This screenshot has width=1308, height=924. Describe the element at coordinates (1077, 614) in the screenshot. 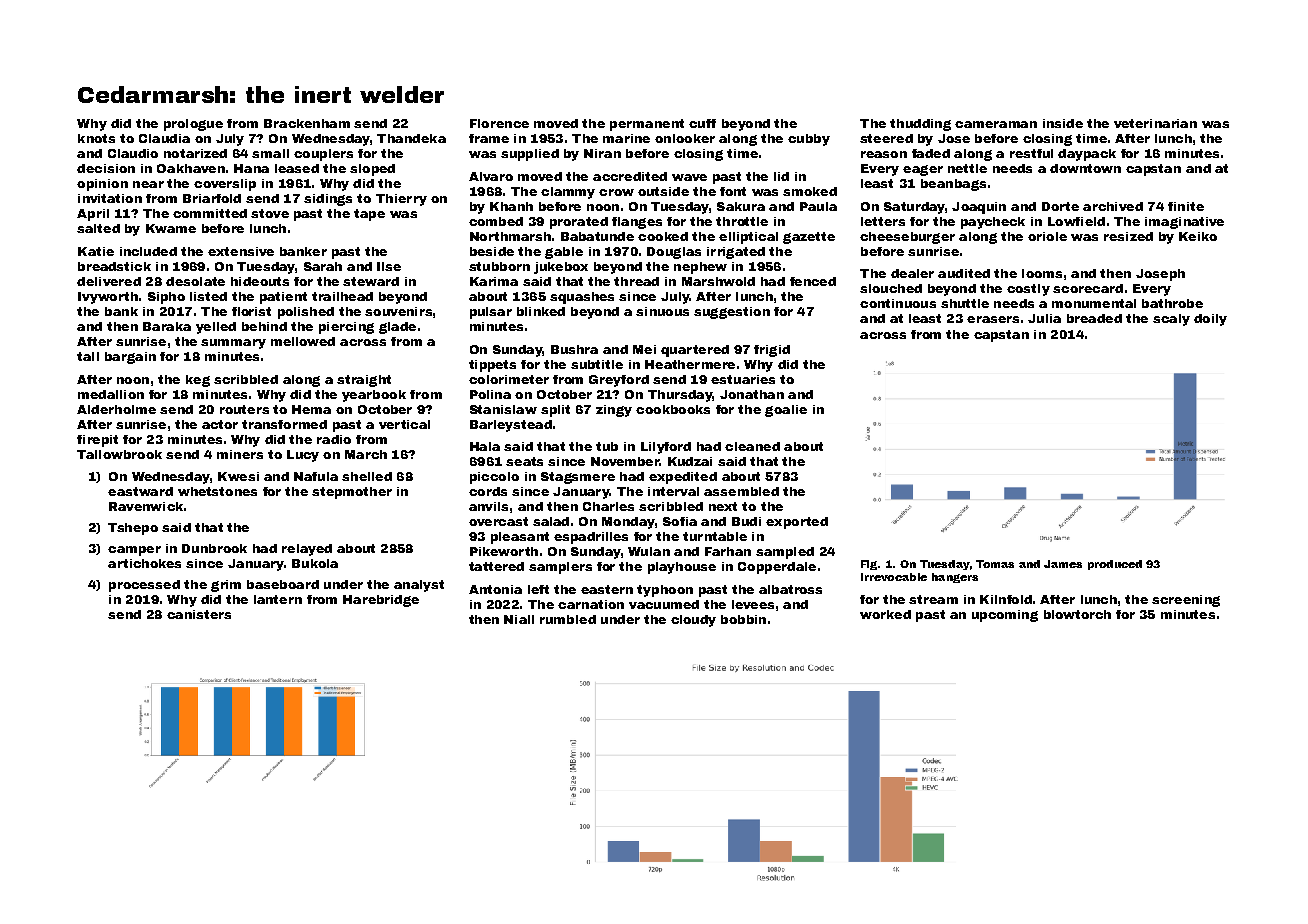

I see `blowtorch` at that location.
